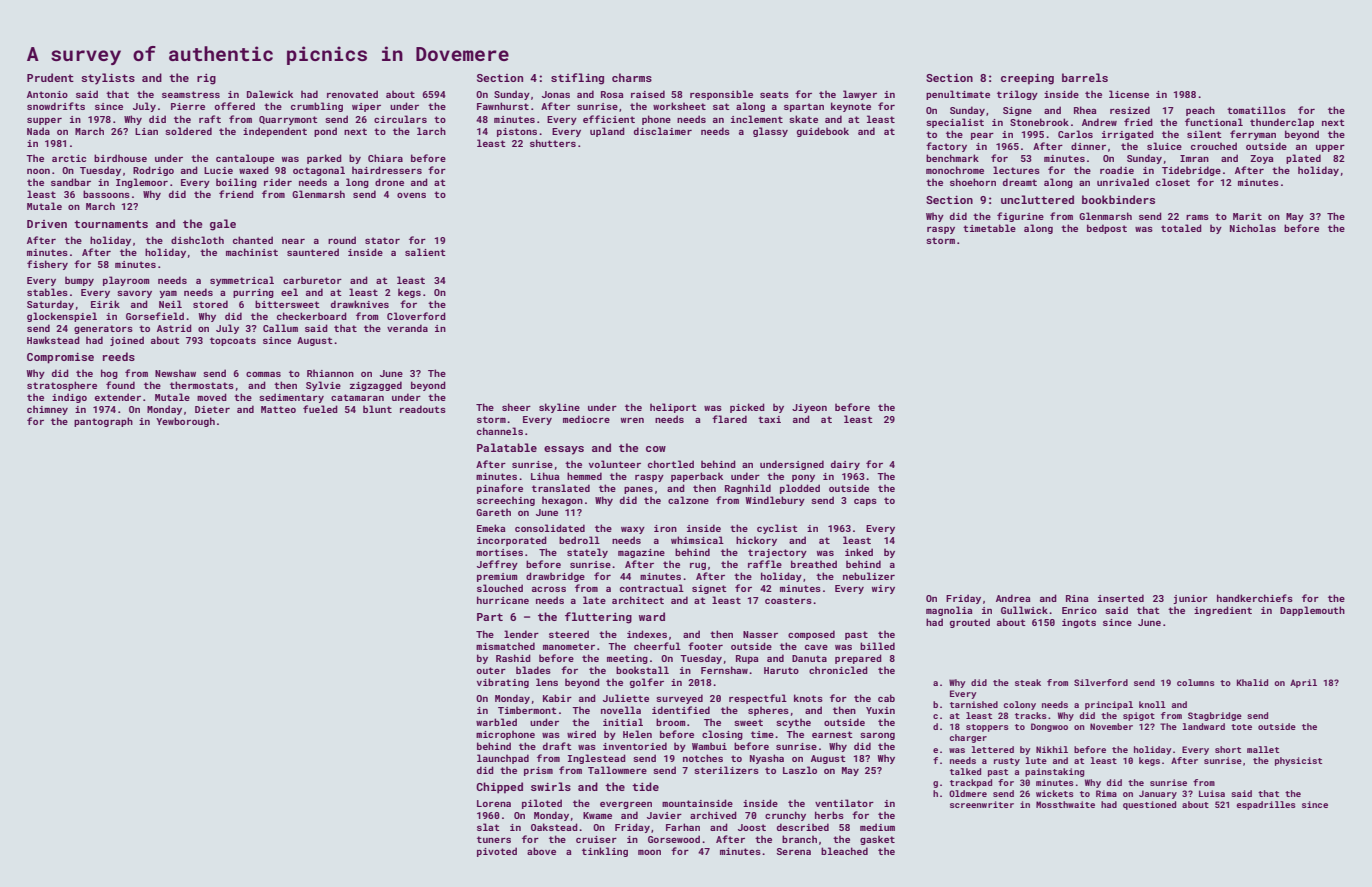 The image size is (1372, 887). I want to click on Jiyeon, so click(809, 408).
